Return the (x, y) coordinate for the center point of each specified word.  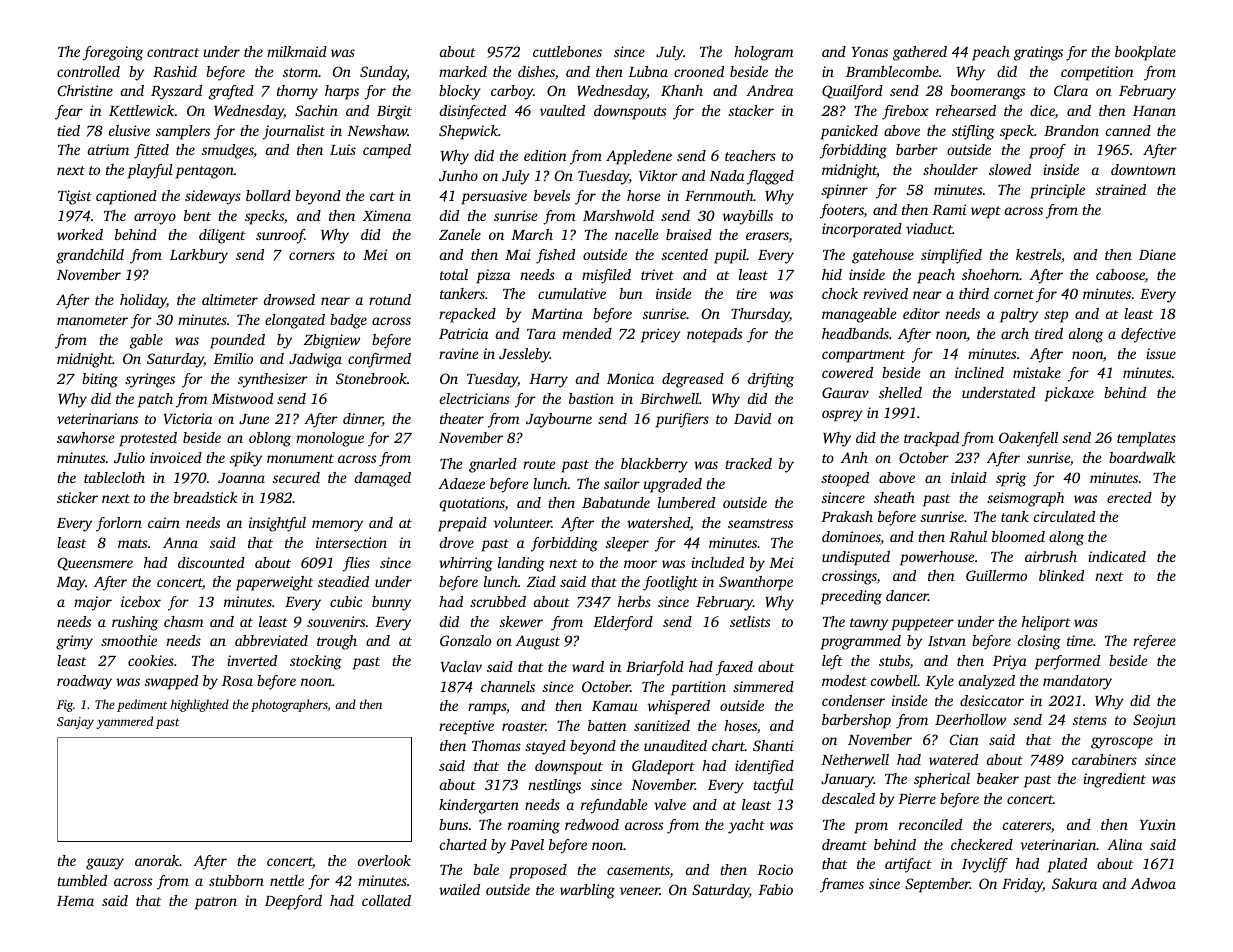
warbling (587, 891)
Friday (1022, 885)
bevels (552, 195)
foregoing (113, 53)
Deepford (293, 902)
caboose (1120, 276)
